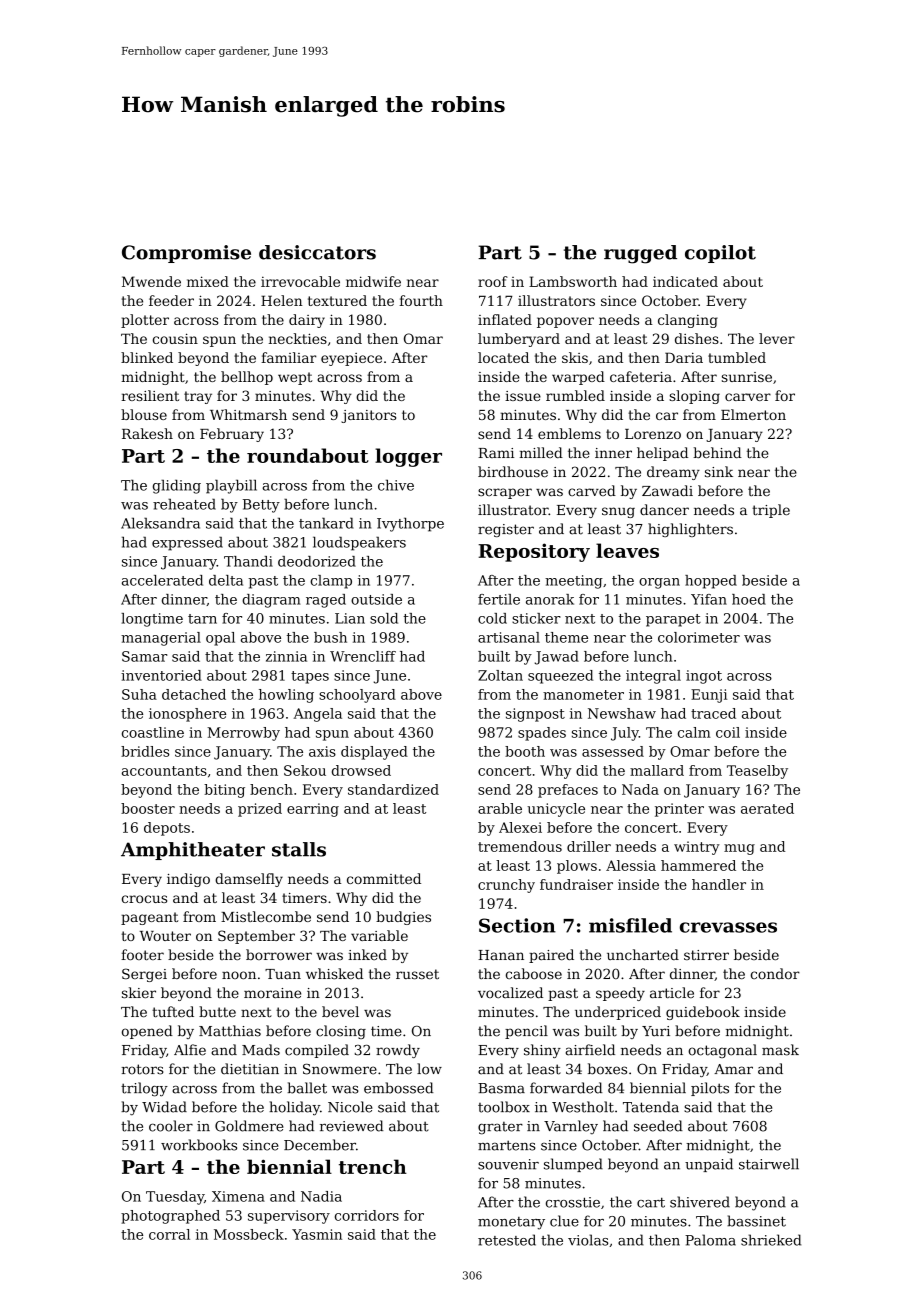  I want to click on Betty, so click(261, 506).
